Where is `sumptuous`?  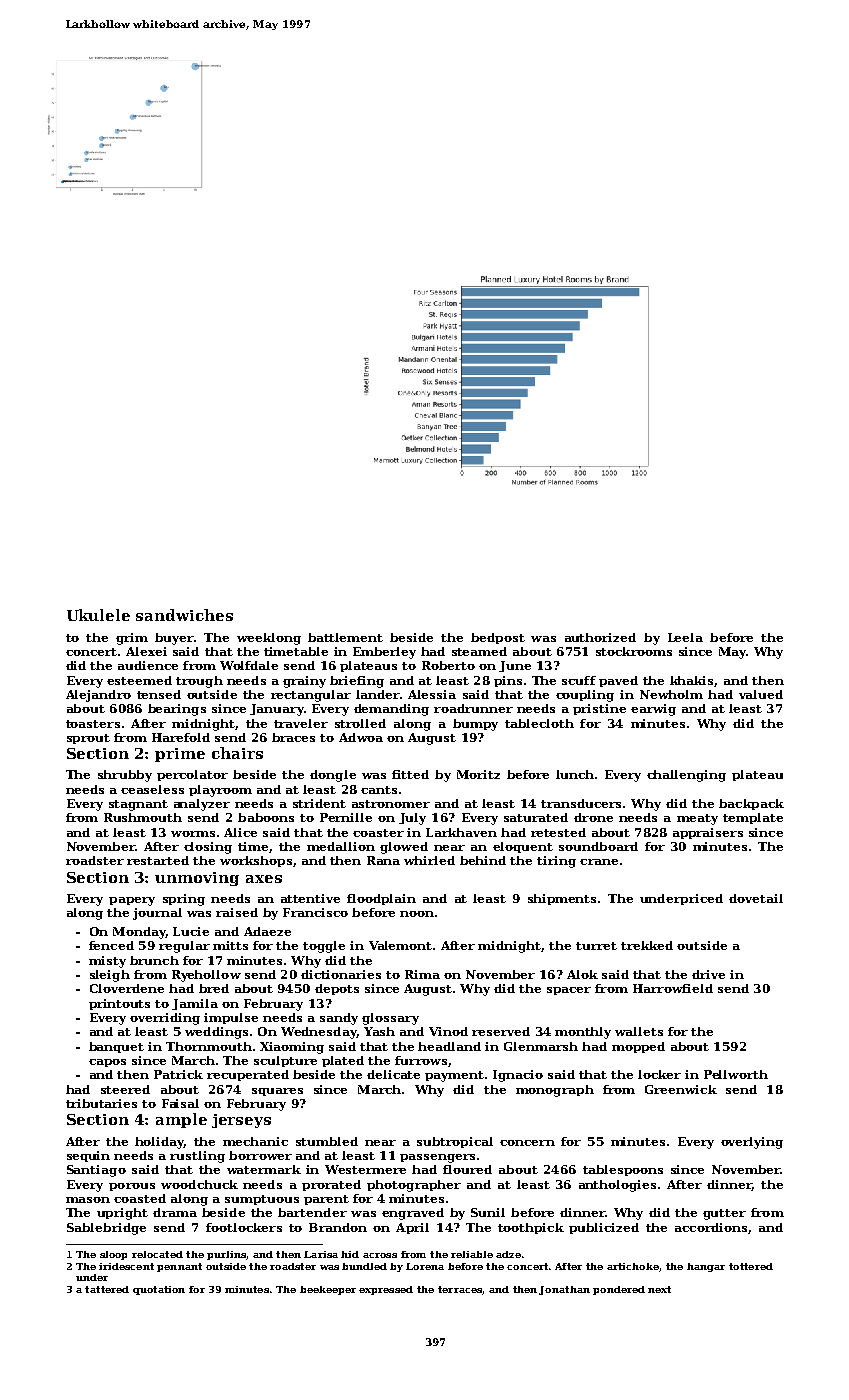
sumptuous is located at coordinates (262, 1200).
